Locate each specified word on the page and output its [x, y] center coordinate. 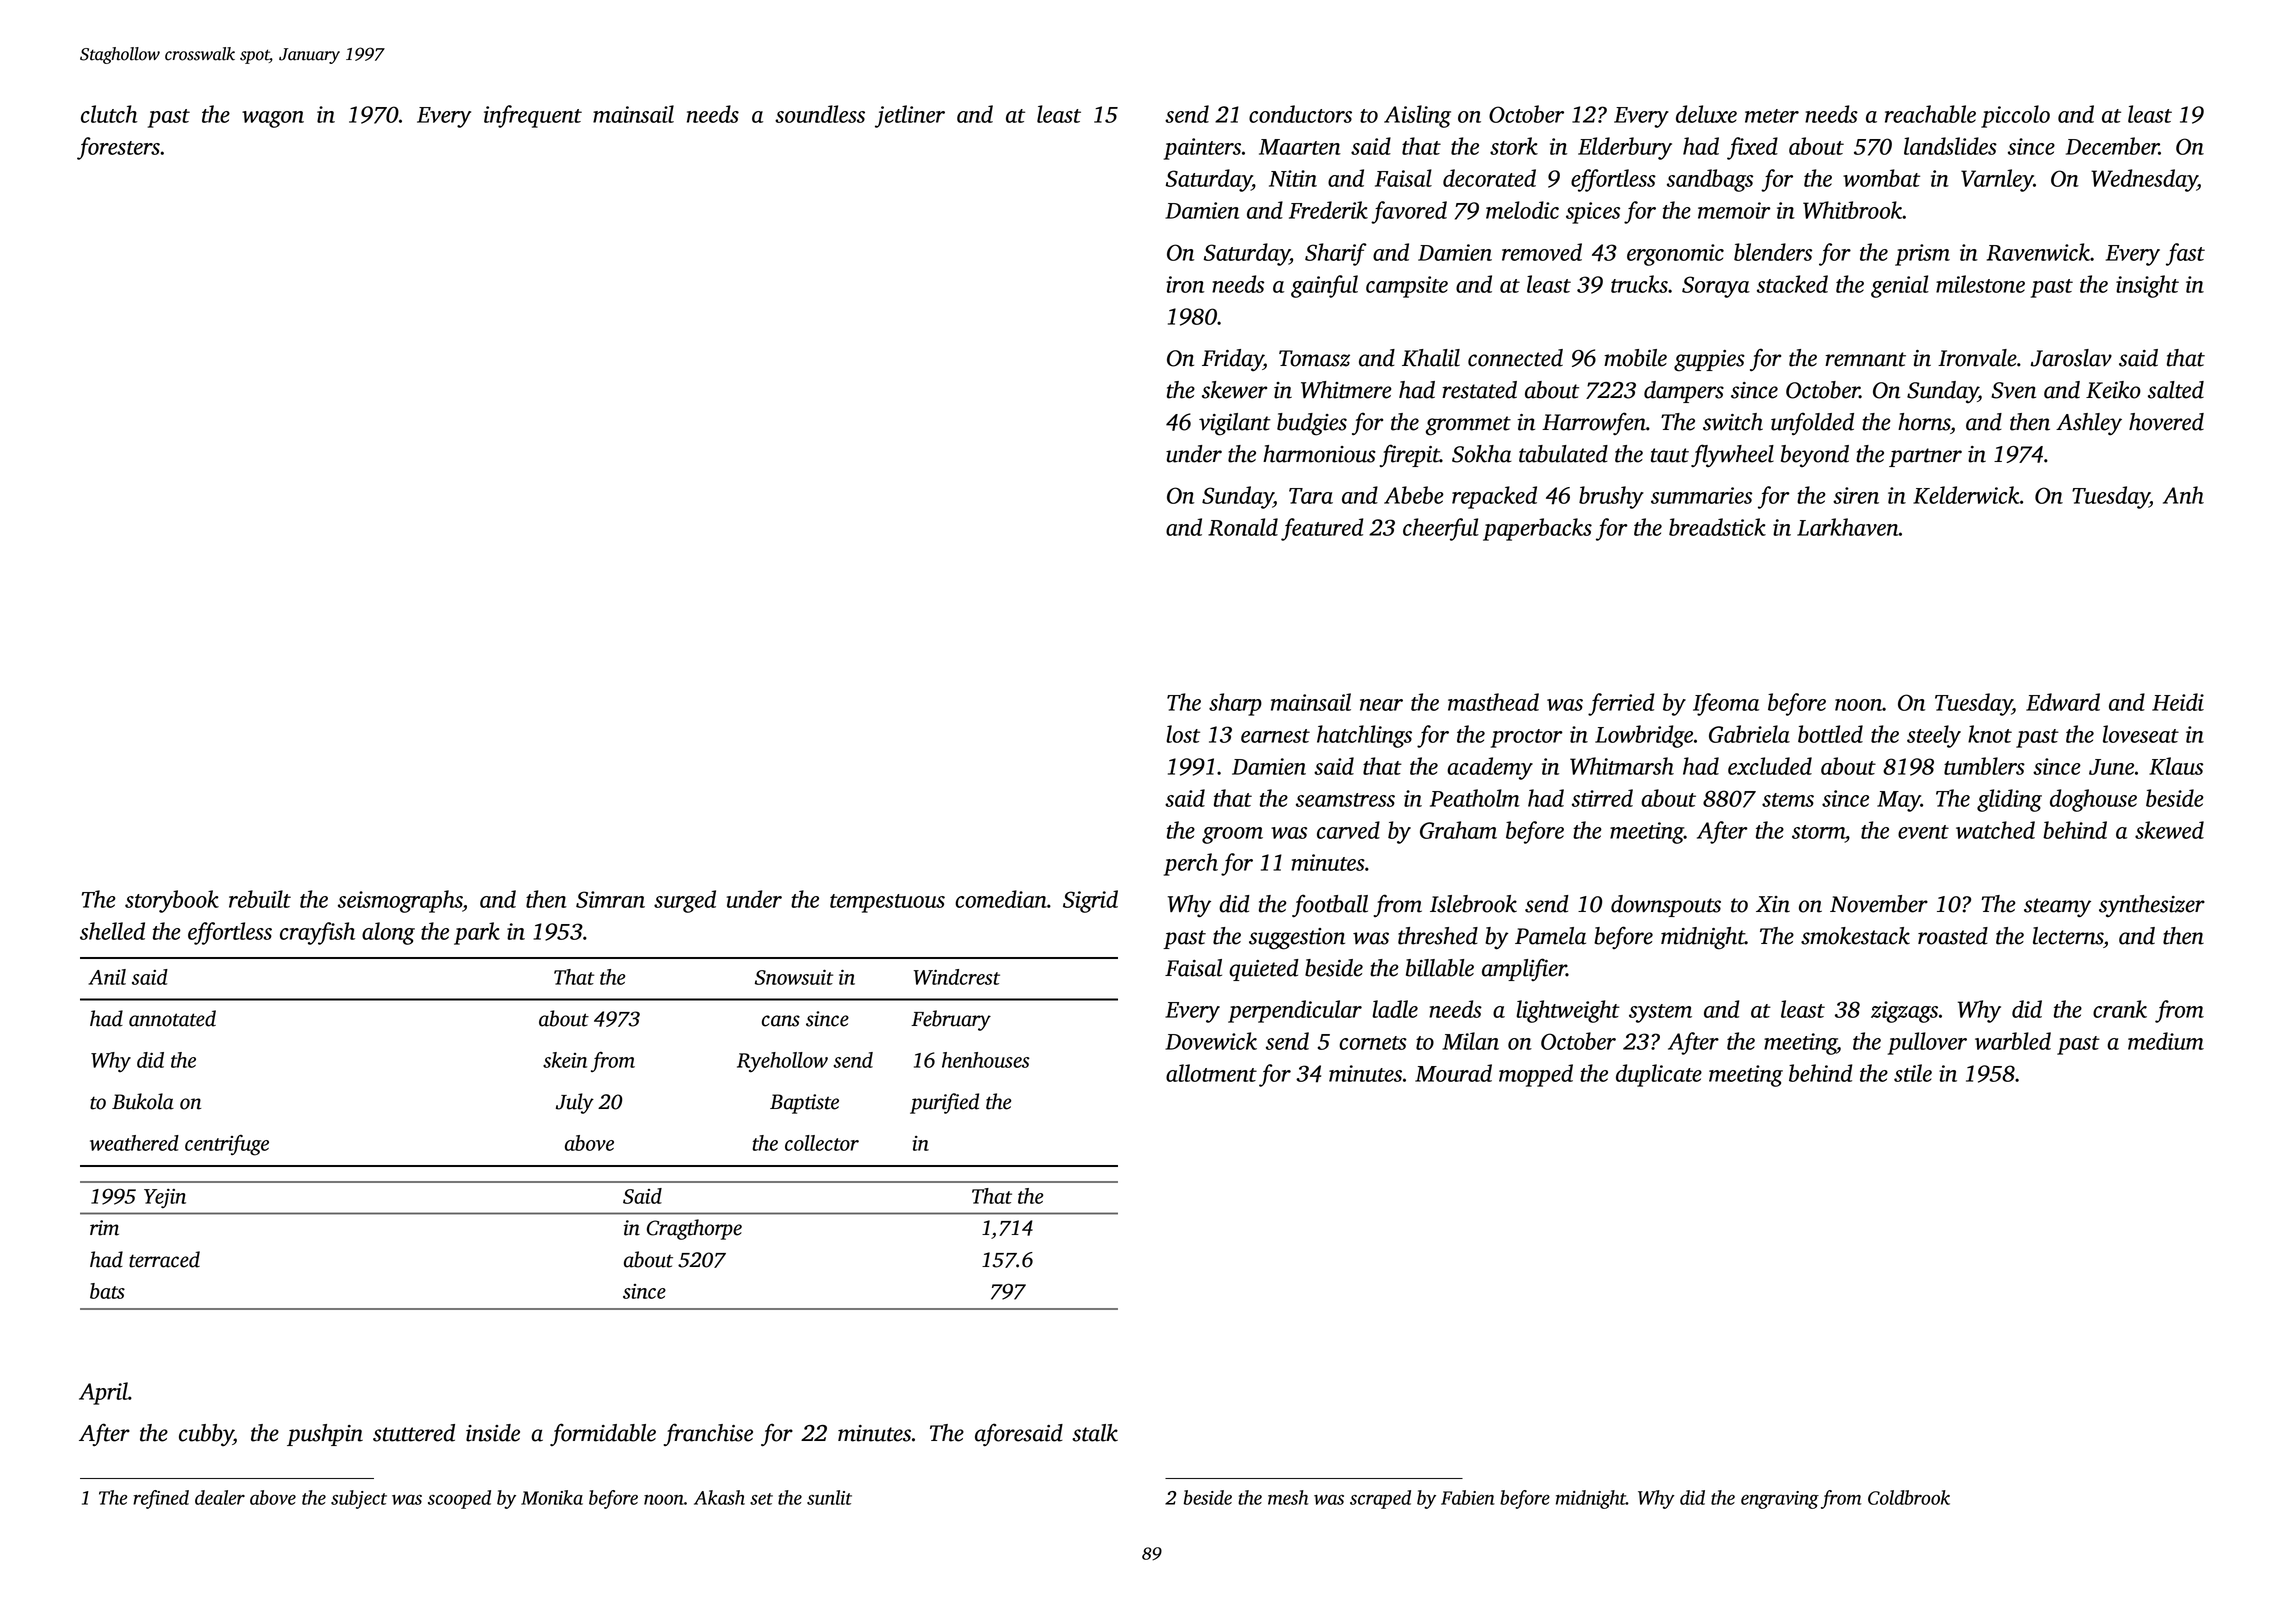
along [388, 933]
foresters [118, 148]
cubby [206, 1435]
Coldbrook [1909, 1497]
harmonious [1319, 454]
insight [2147, 286]
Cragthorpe [694, 1229]
